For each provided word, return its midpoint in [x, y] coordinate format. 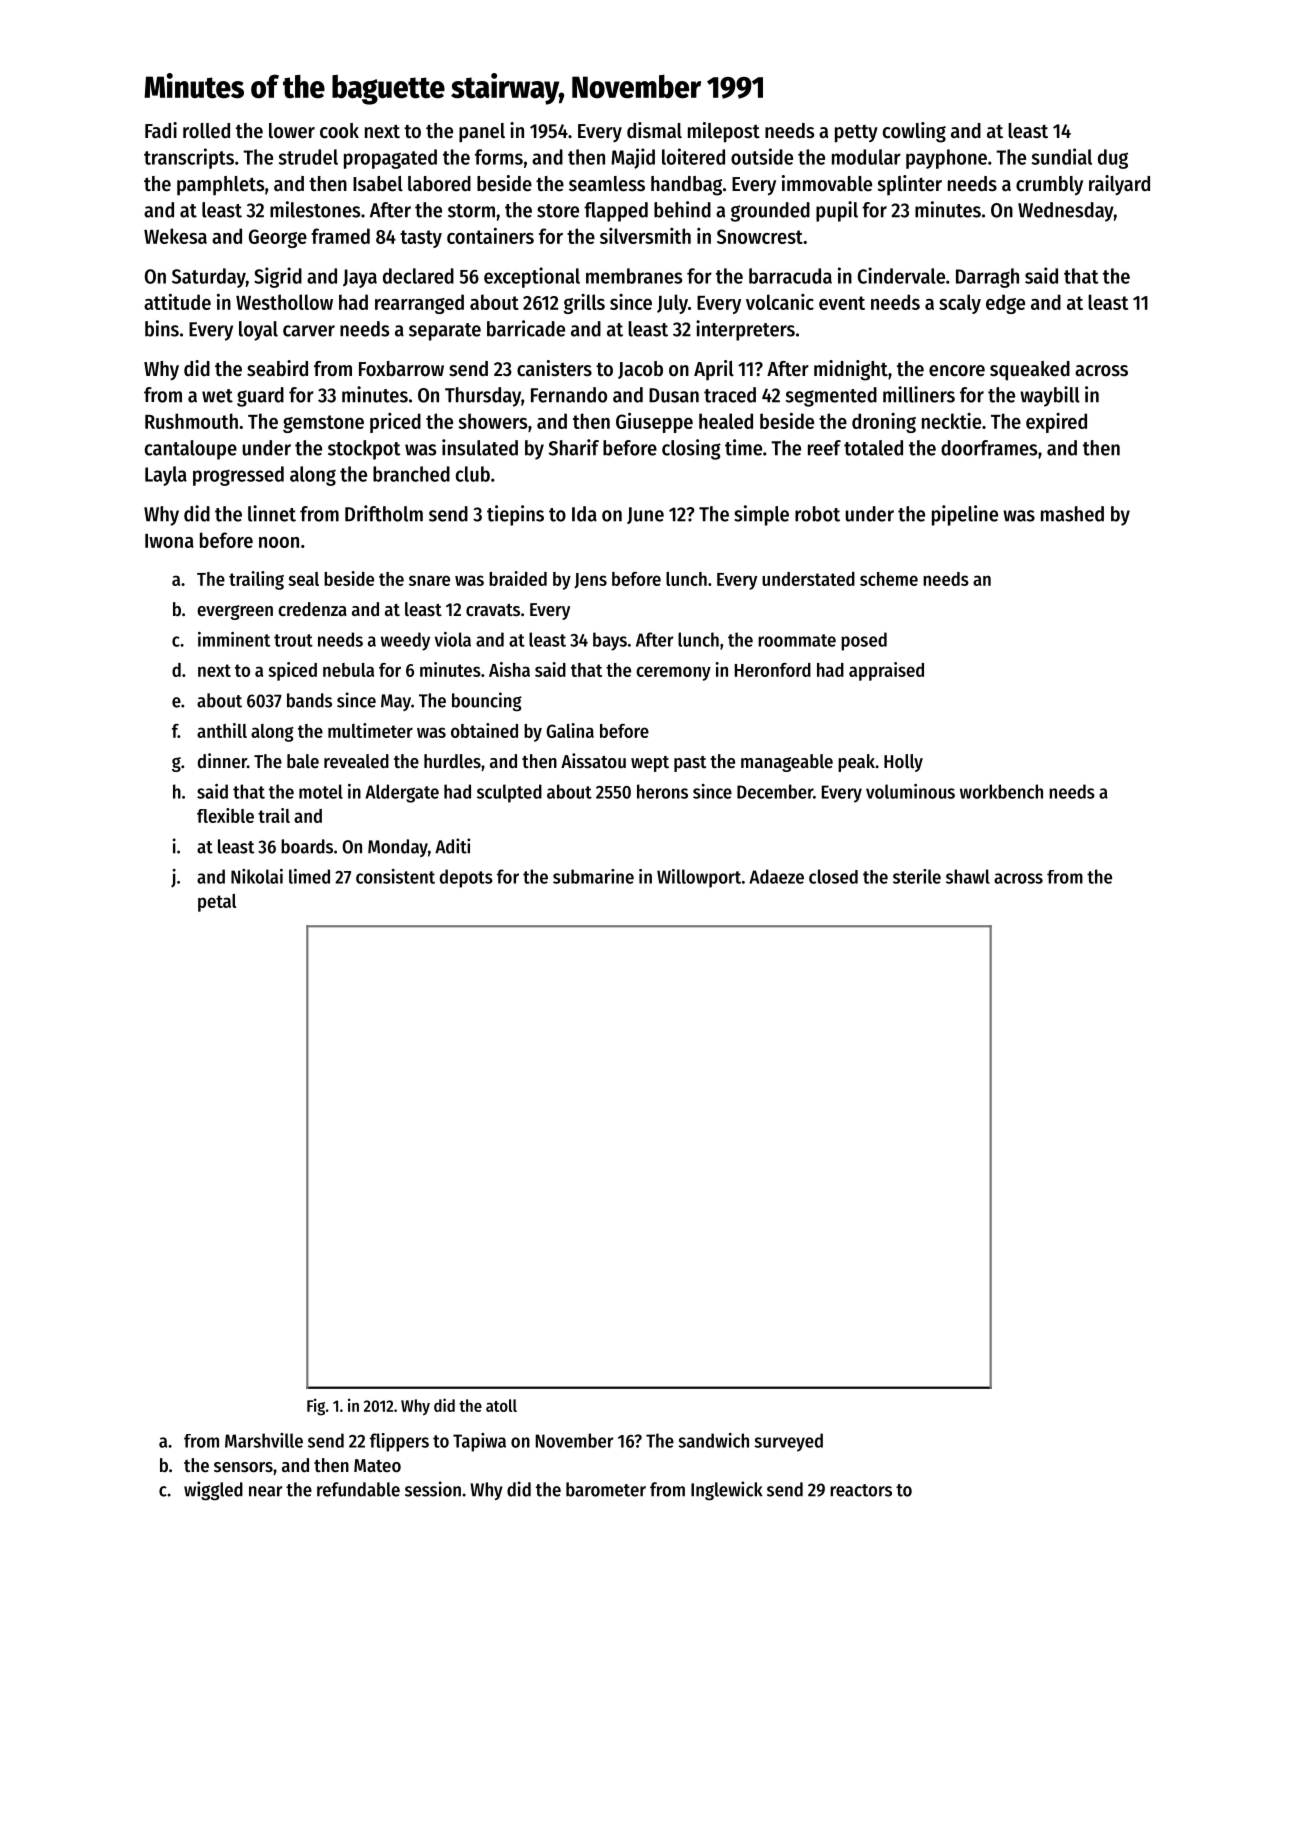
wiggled [213, 1491]
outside [762, 156]
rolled [206, 131]
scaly [960, 304]
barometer [606, 1489]
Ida [584, 514]
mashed [1072, 514]
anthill [222, 730]
